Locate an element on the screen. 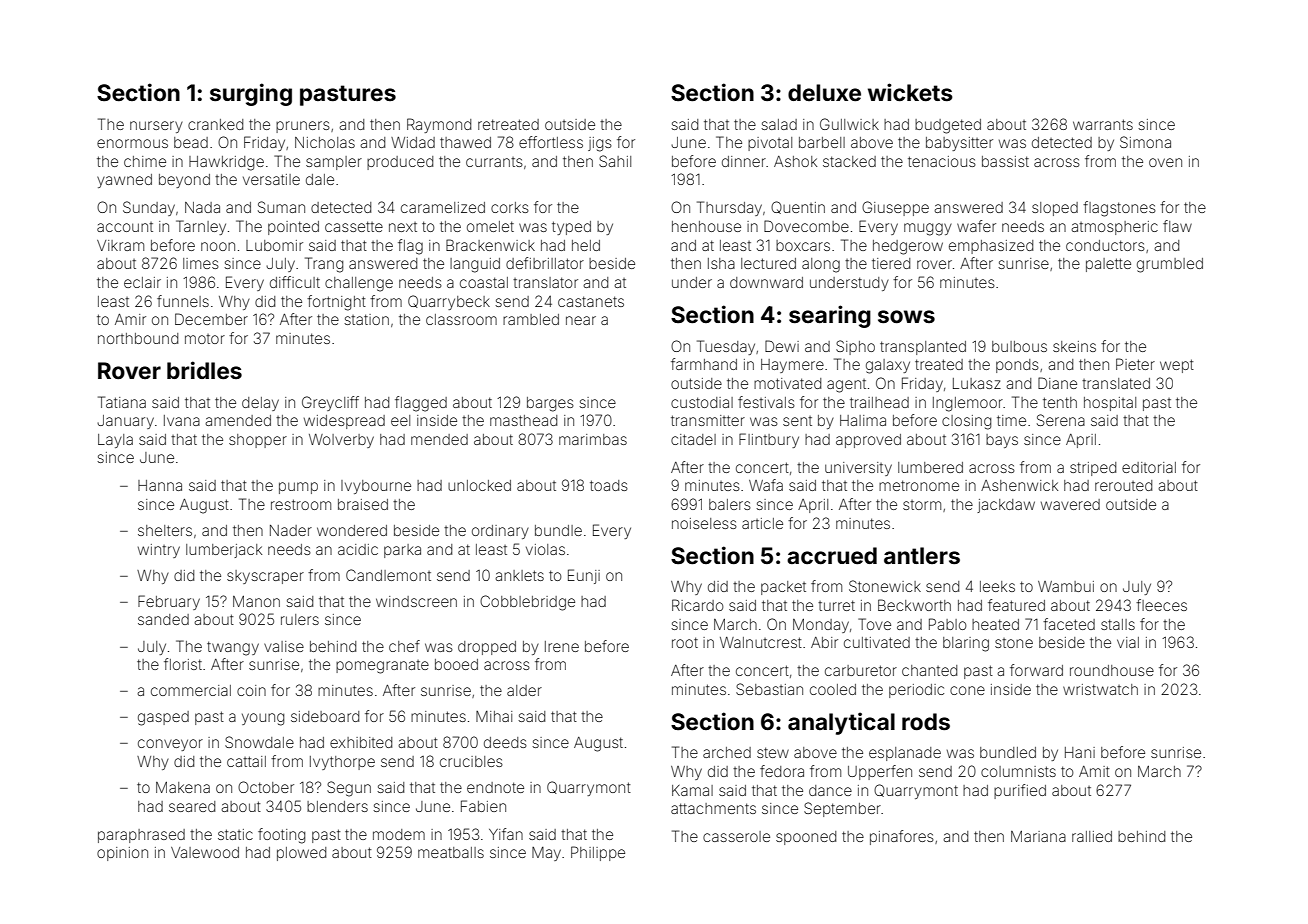 The height and width of the screenshot is (924, 1308). plowed is located at coordinates (301, 854).
